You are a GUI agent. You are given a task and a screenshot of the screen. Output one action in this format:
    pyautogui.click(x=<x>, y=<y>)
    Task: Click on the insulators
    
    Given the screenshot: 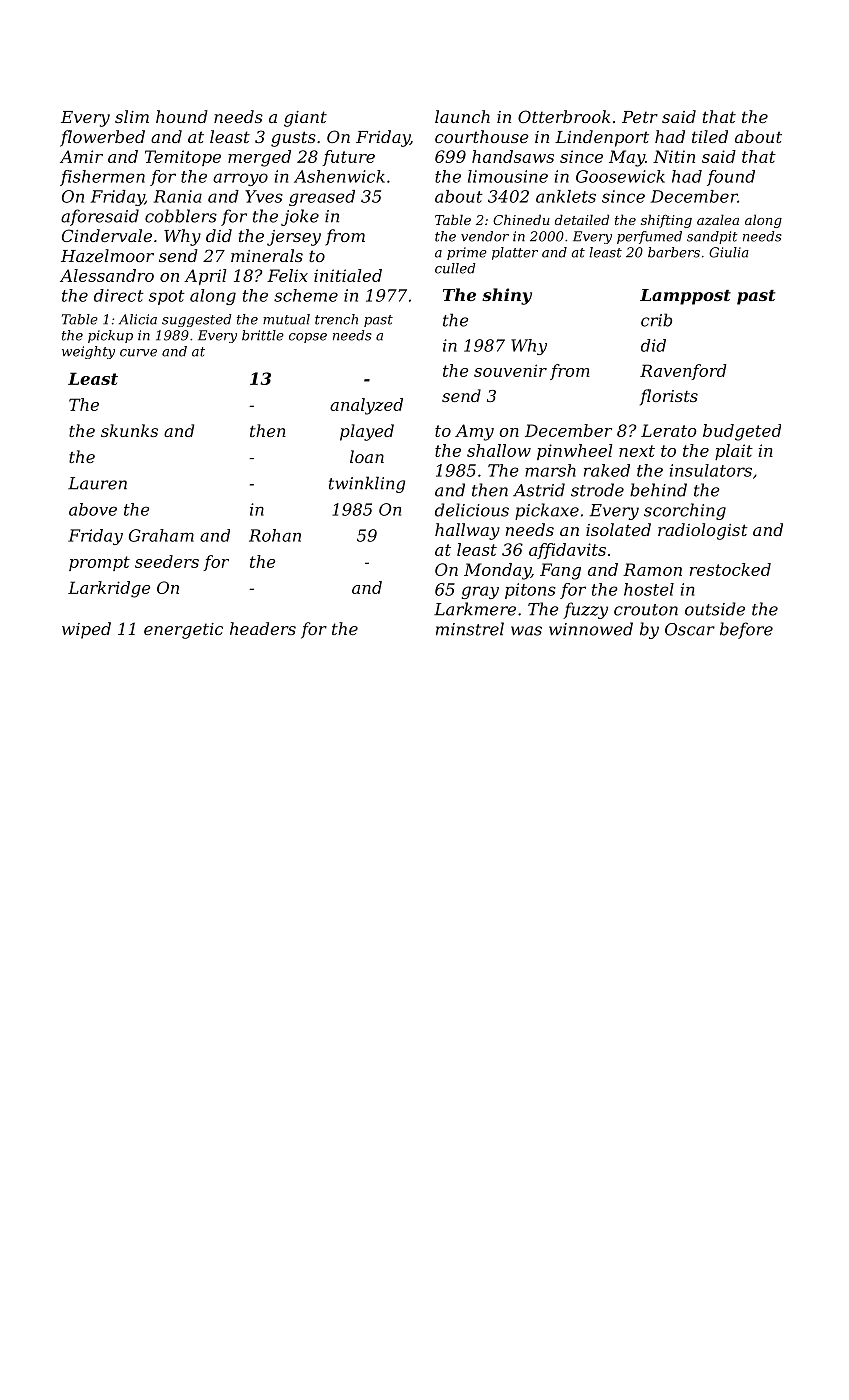 What is the action you would take?
    pyautogui.click(x=711, y=470)
